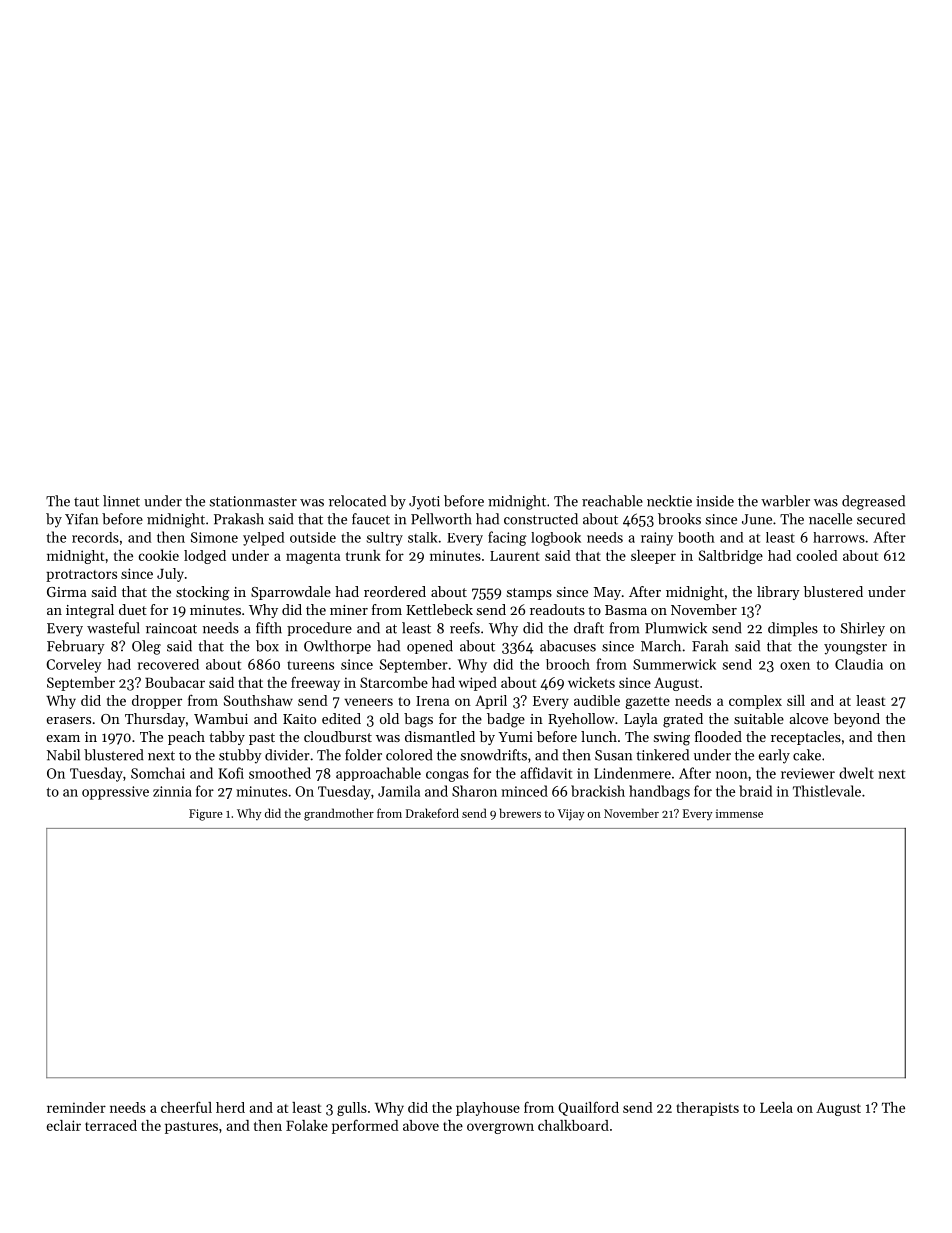 The image size is (952, 1233). I want to click on Jyoti, so click(424, 503).
